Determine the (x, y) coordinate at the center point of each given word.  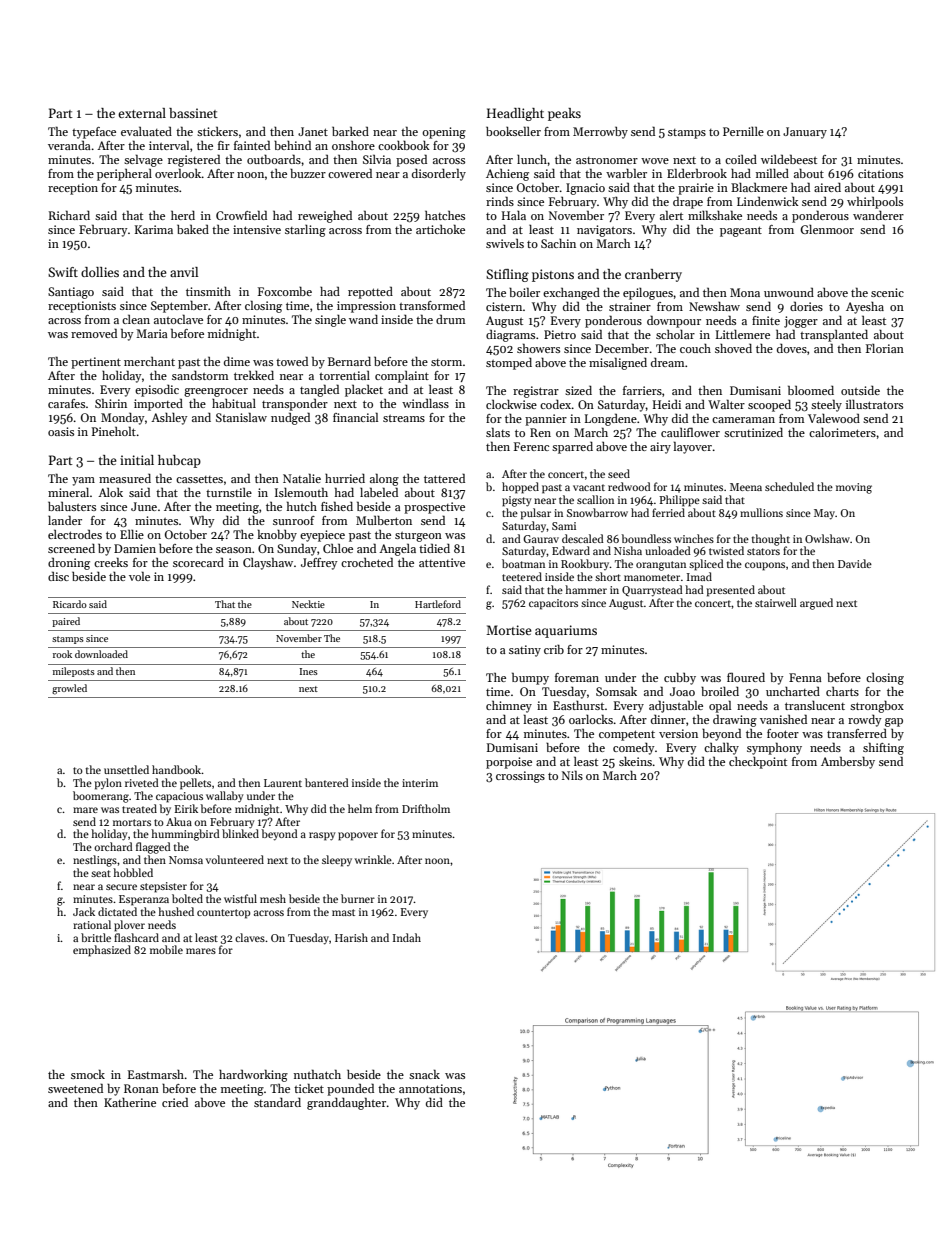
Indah (407, 937)
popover (358, 836)
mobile (166, 949)
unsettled (126, 769)
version (678, 733)
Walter (726, 404)
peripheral (124, 174)
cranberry (653, 275)
